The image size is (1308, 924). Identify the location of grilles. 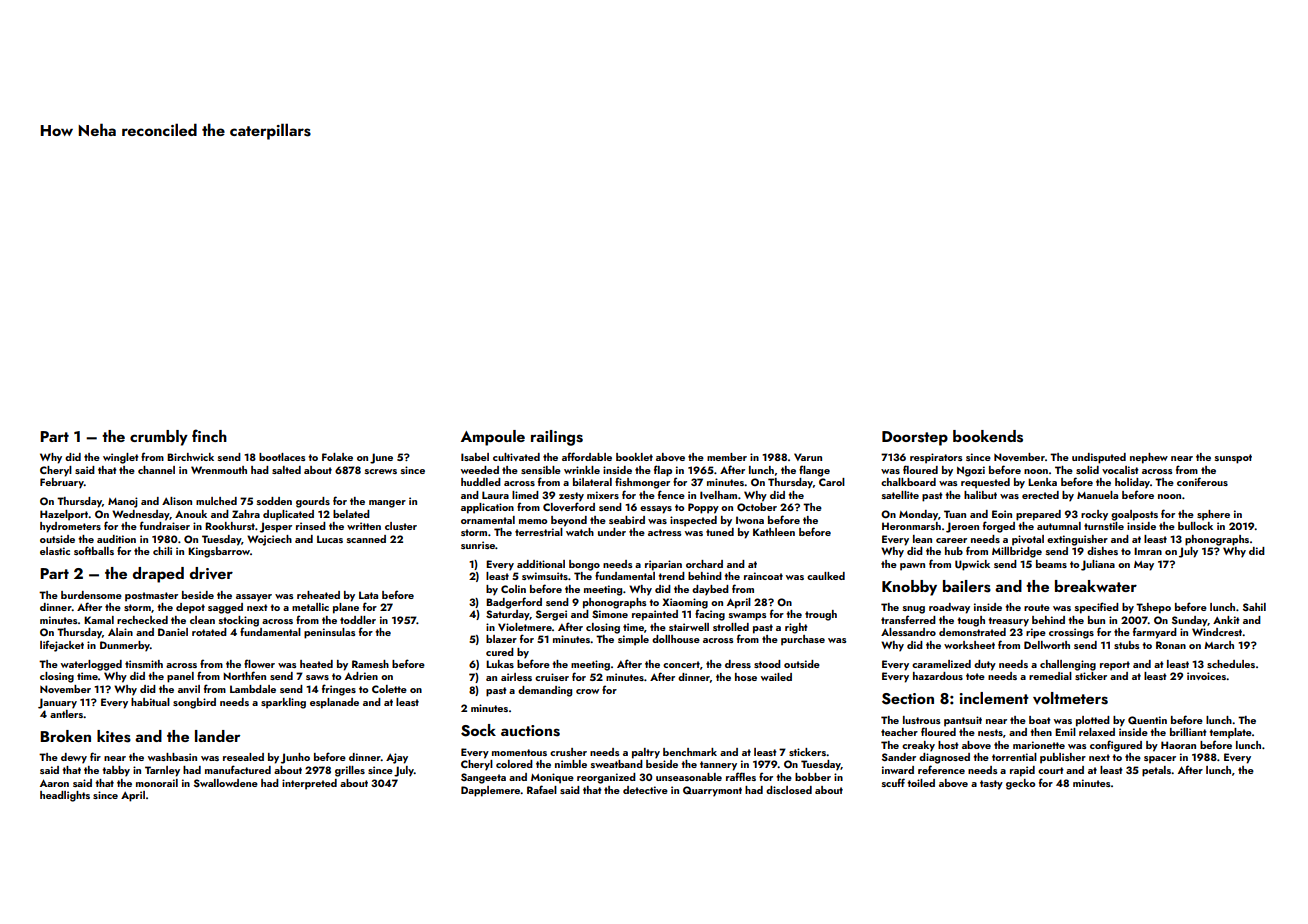
(350, 771).
